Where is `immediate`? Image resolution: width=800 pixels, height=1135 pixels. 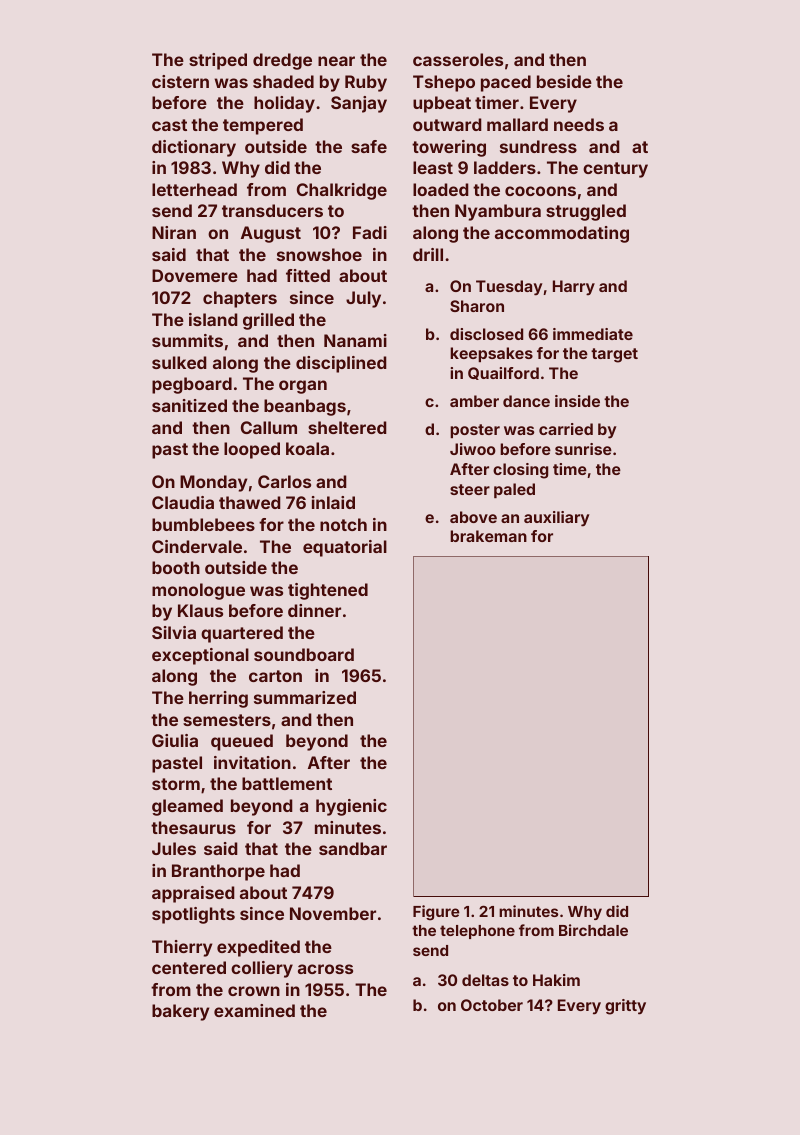 immediate is located at coordinates (593, 334).
